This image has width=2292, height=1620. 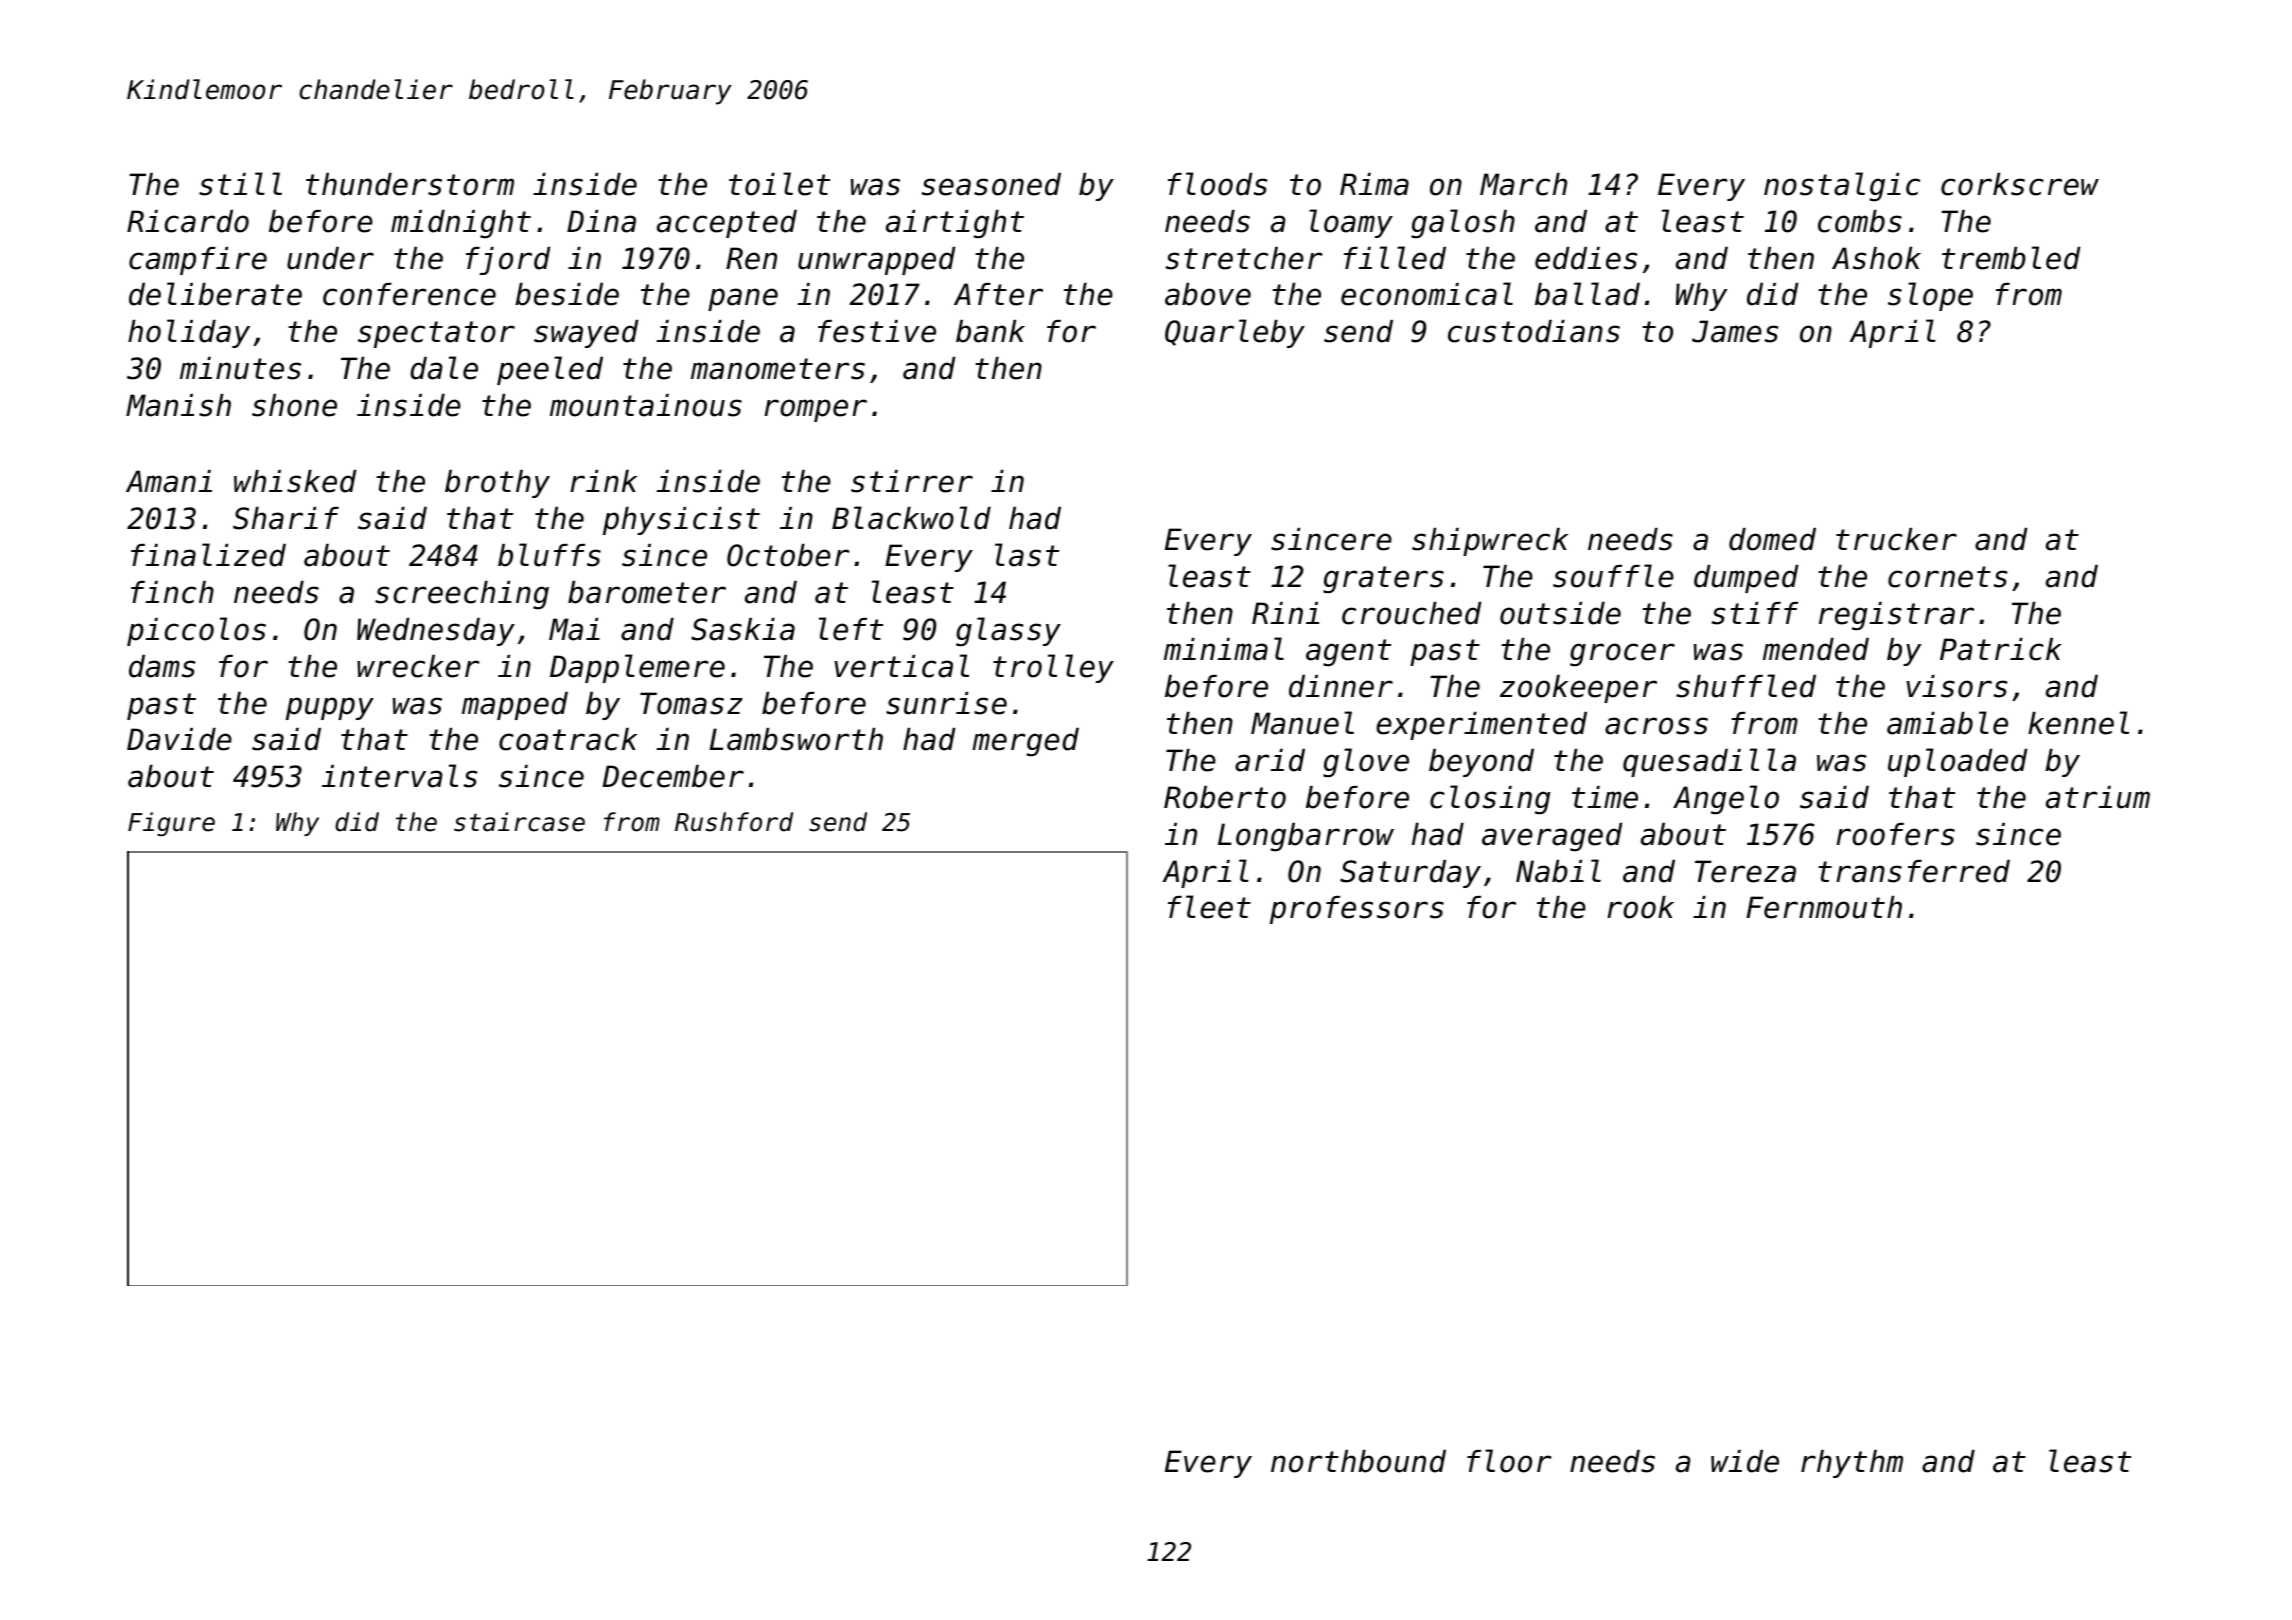 What do you see at coordinates (497, 484) in the image?
I see `brothy` at bounding box center [497, 484].
